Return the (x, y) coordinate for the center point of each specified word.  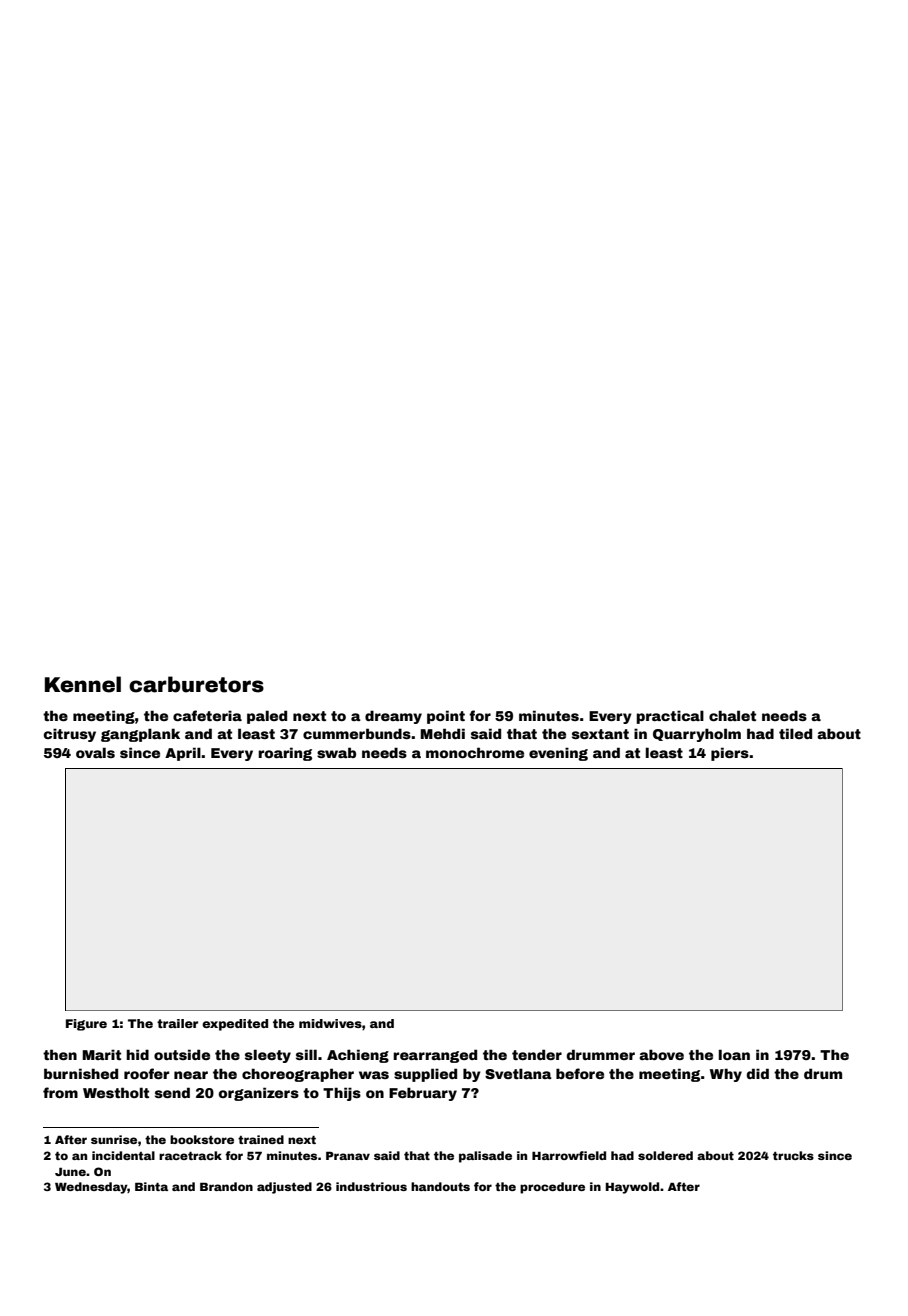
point (446, 717)
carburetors (196, 684)
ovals (95, 752)
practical (670, 717)
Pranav (348, 1155)
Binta (151, 1186)
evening (558, 754)
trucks (793, 1155)
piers (730, 754)
